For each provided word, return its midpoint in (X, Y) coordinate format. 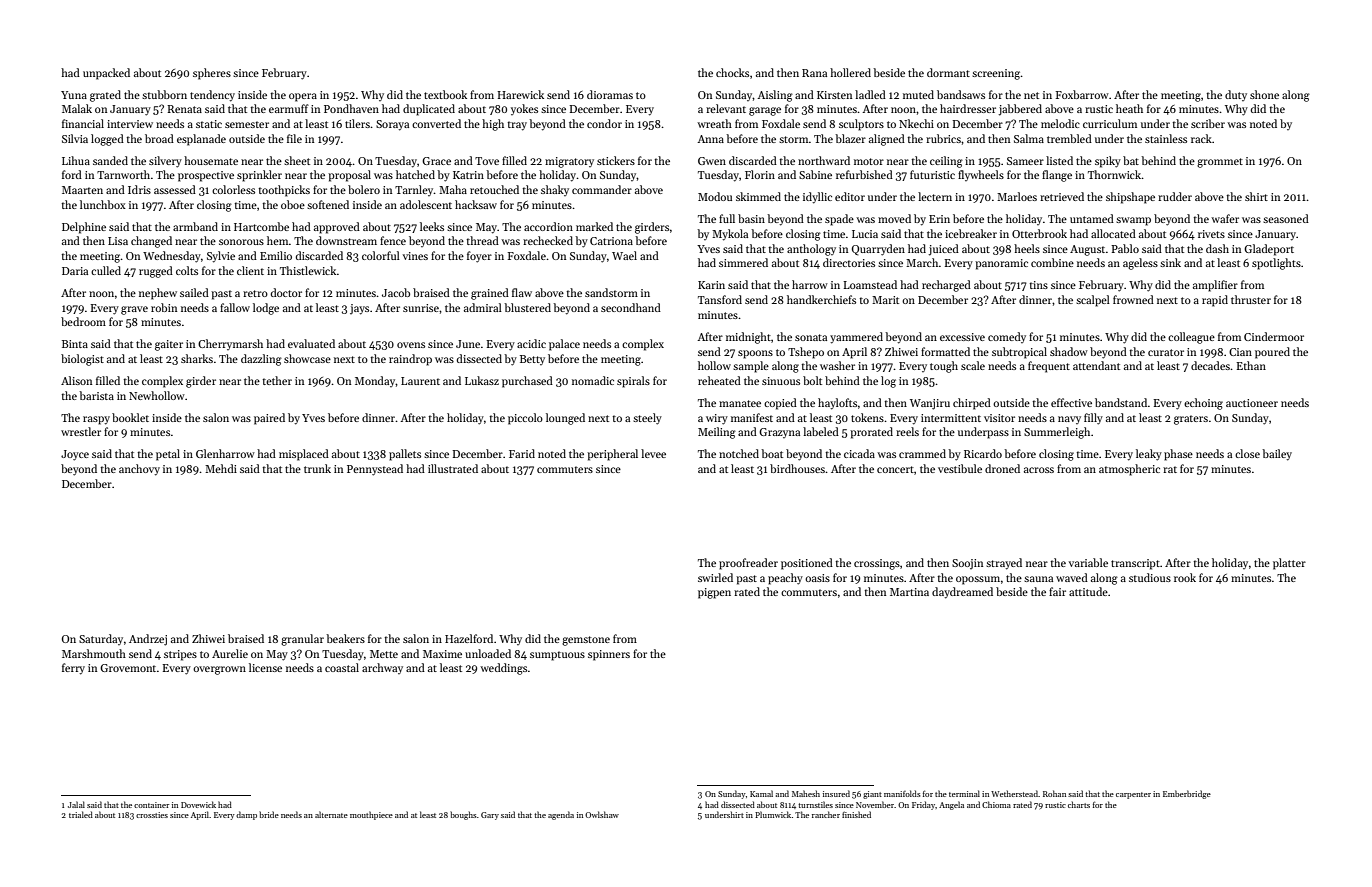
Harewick (520, 94)
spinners (609, 655)
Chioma (996, 804)
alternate (331, 814)
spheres (212, 74)
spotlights (1276, 264)
